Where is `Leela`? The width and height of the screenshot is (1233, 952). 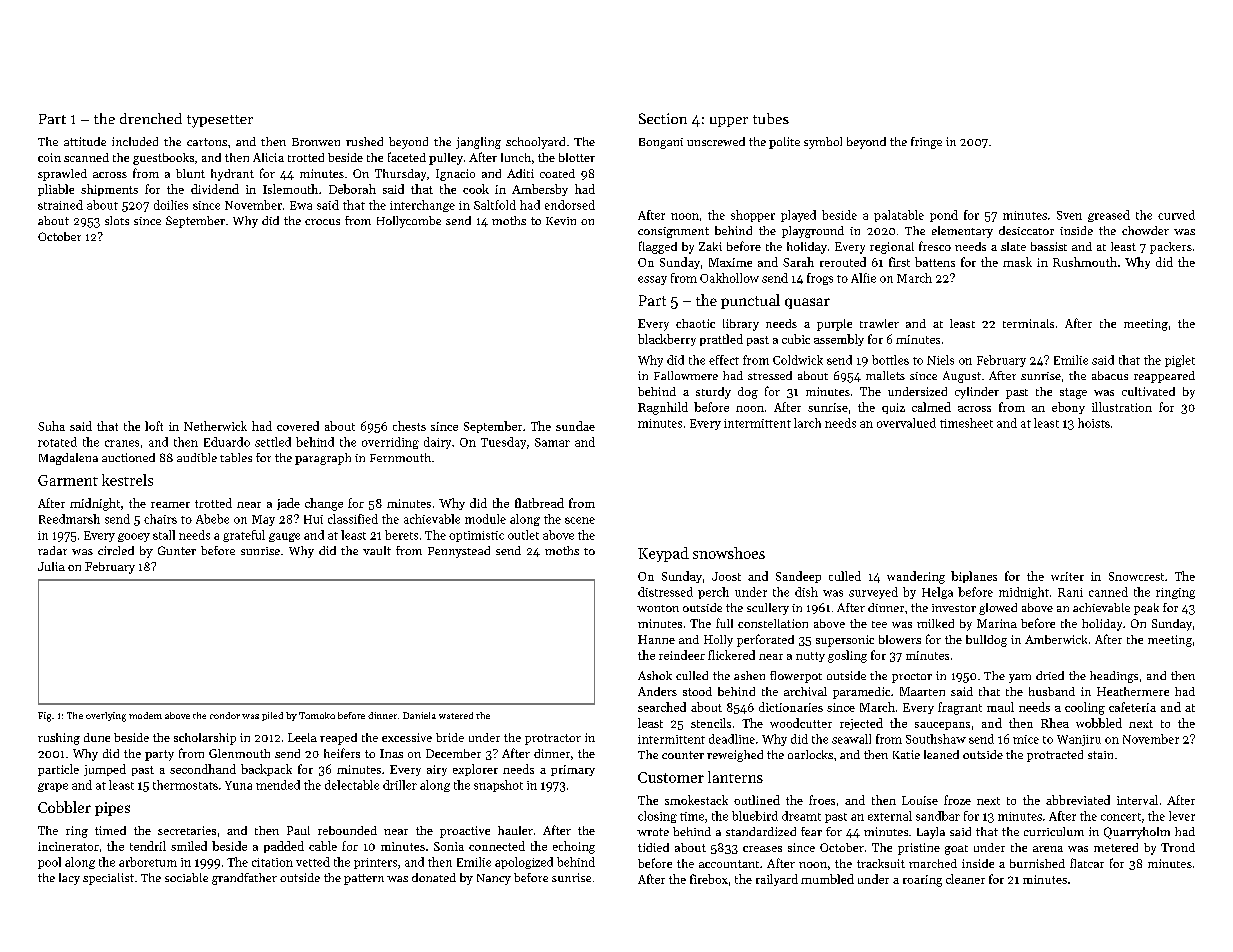 Leela is located at coordinates (302, 737).
